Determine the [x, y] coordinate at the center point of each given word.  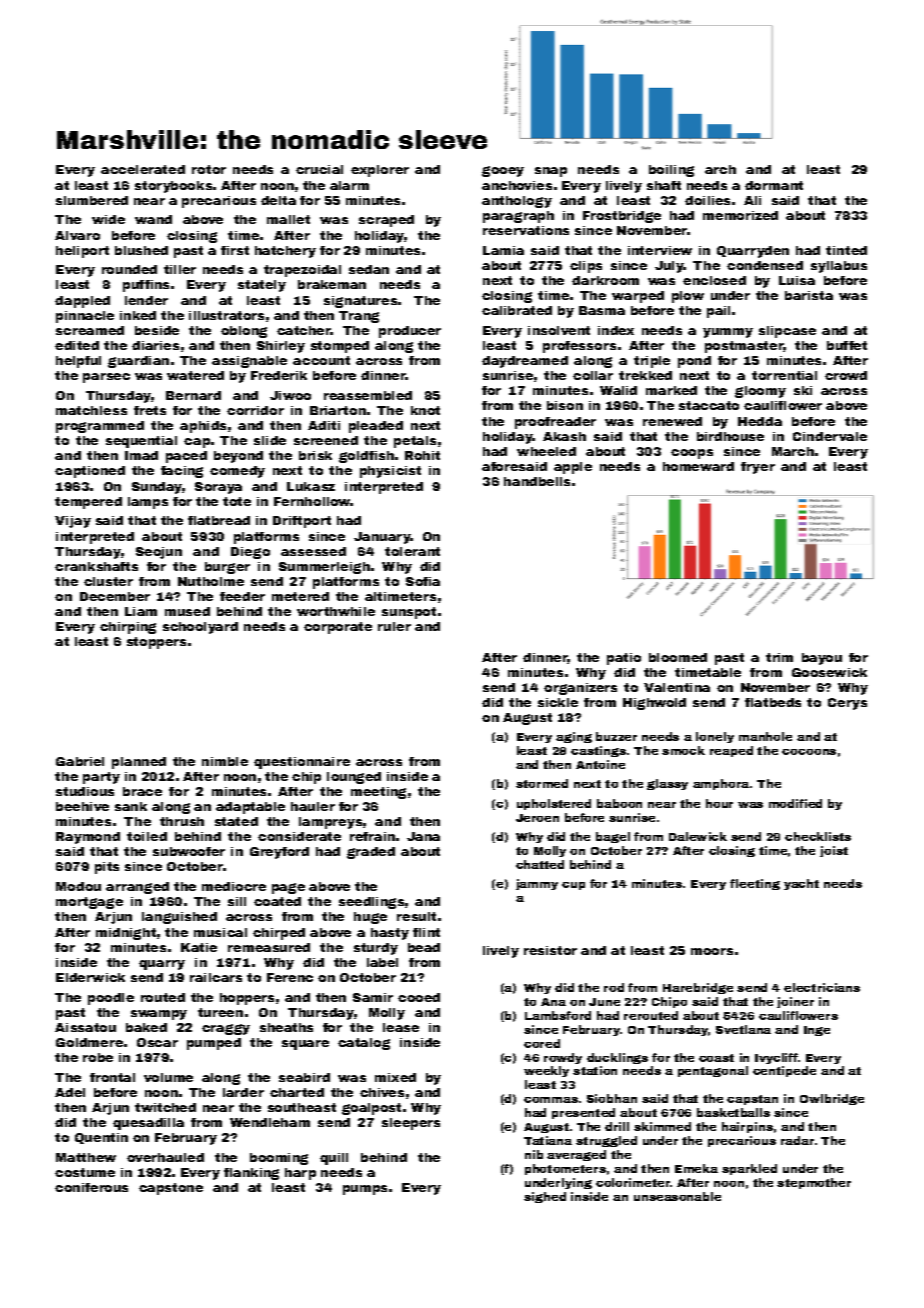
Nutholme [211, 581]
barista [809, 295]
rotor [209, 169]
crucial [319, 169]
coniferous [91, 1187]
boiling [671, 171]
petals [415, 442]
